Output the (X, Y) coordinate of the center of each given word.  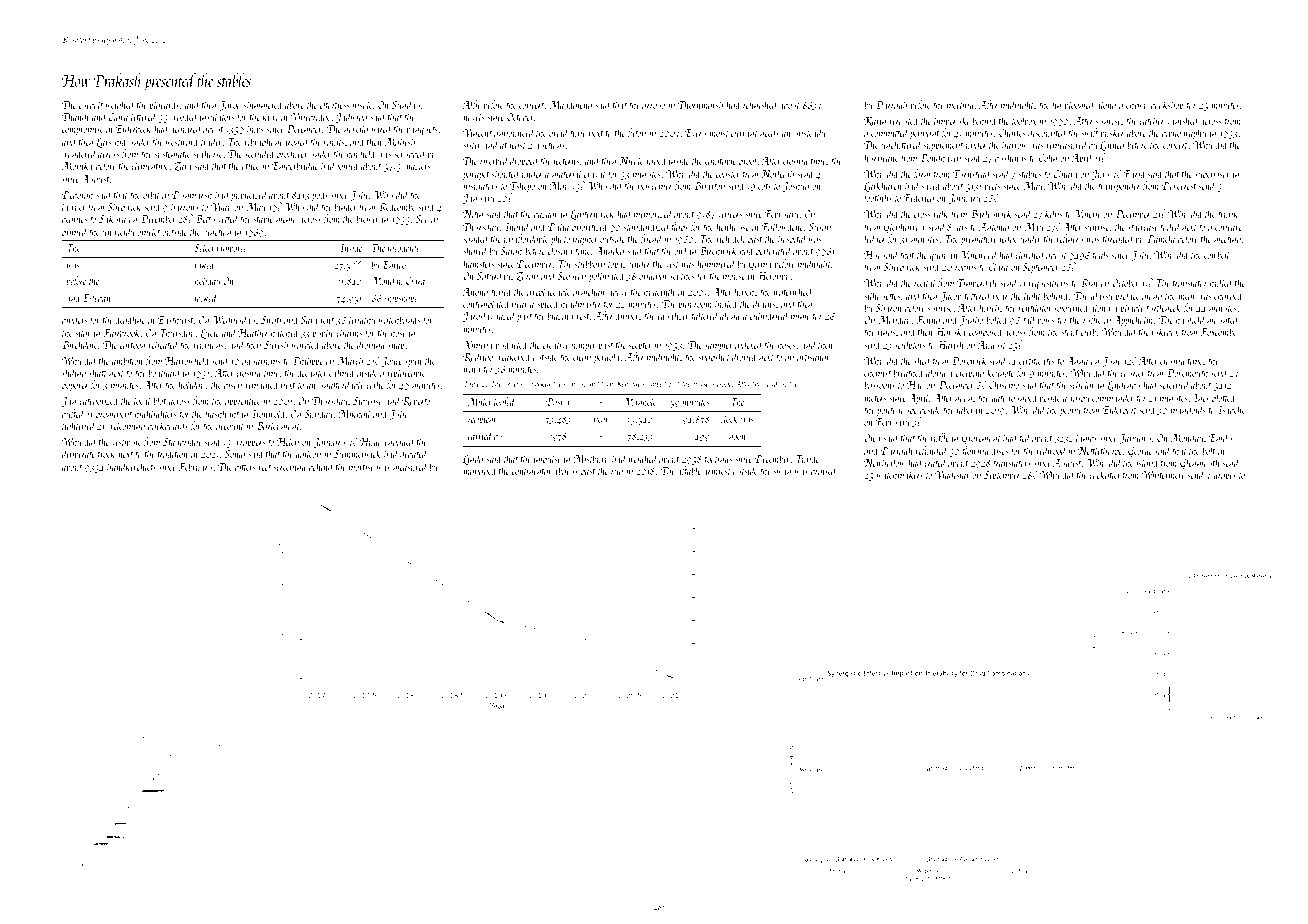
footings (717, 460)
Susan (820, 227)
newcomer (655, 187)
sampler (719, 345)
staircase (1143, 227)
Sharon (888, 307)
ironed (297, 141)
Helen (288, 441)
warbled (306, 344)
